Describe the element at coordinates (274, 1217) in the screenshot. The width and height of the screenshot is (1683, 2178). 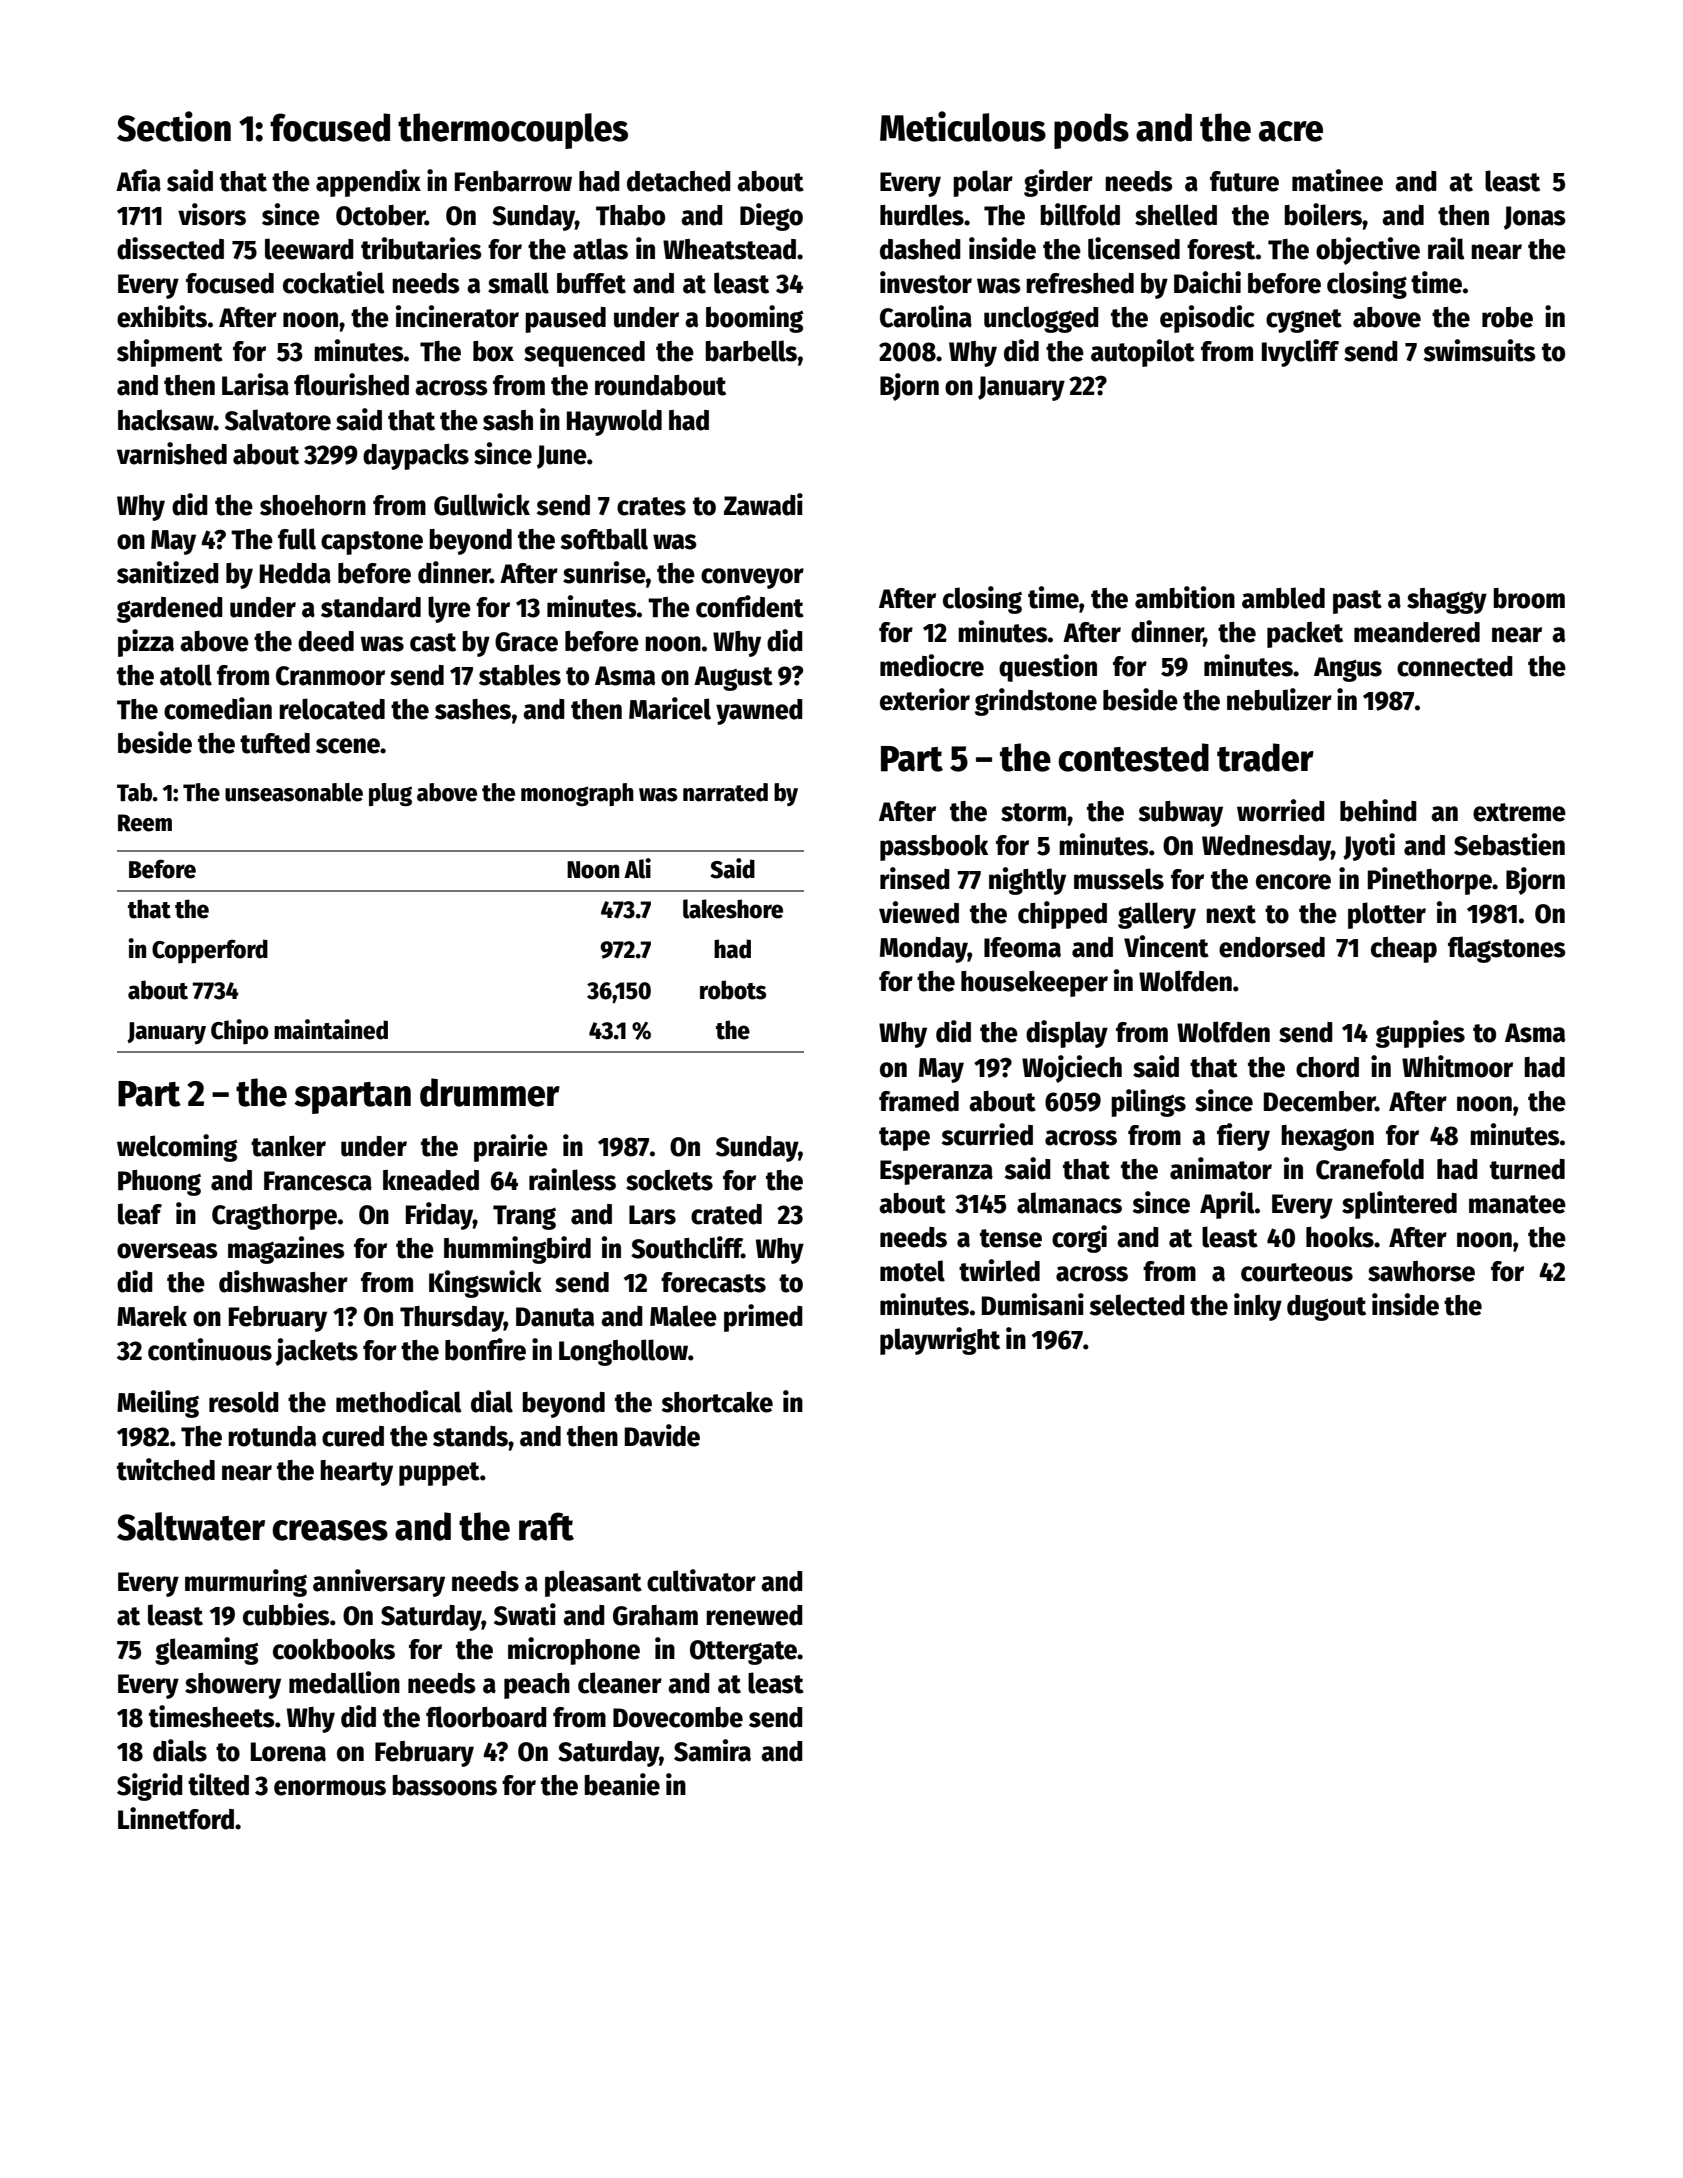
I see `Cragthorpe` at that location.
